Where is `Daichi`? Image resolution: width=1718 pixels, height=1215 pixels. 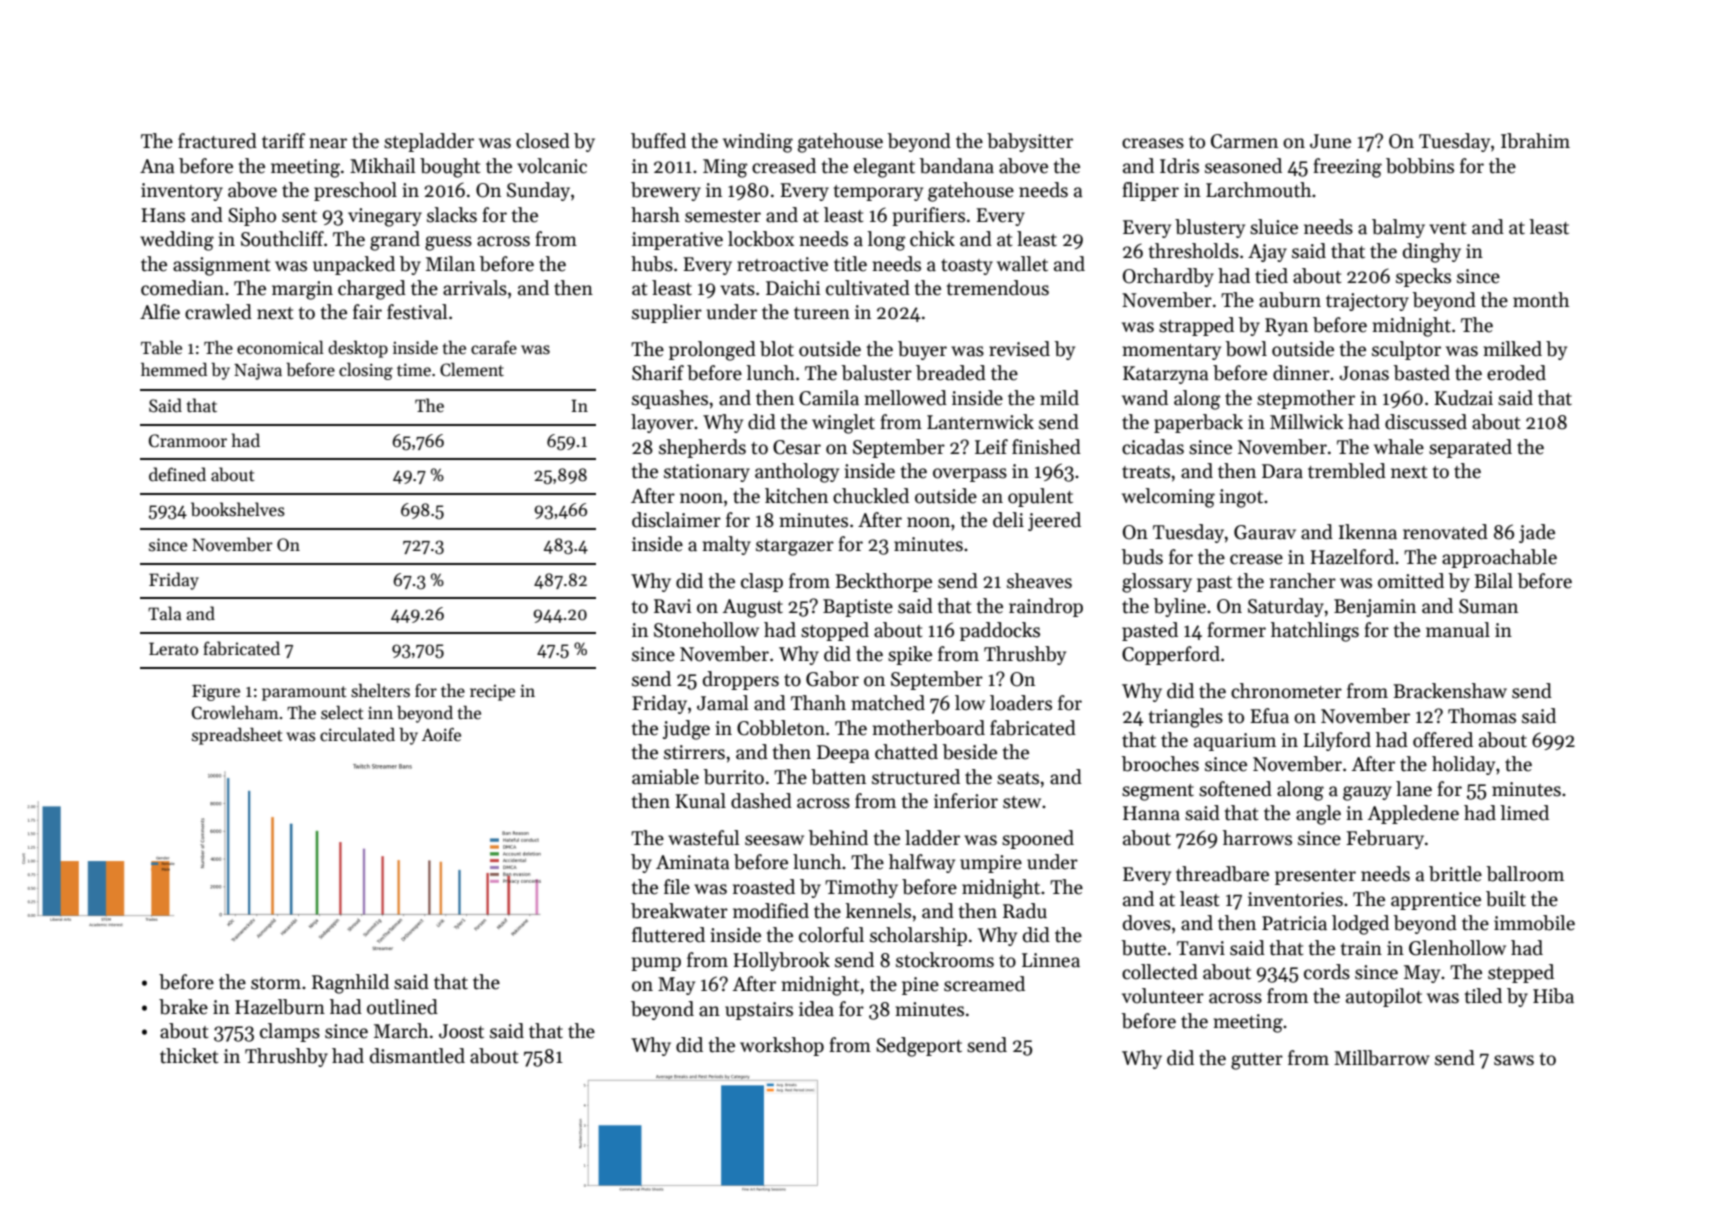
Daichi is located at coordinates (793, 288).
